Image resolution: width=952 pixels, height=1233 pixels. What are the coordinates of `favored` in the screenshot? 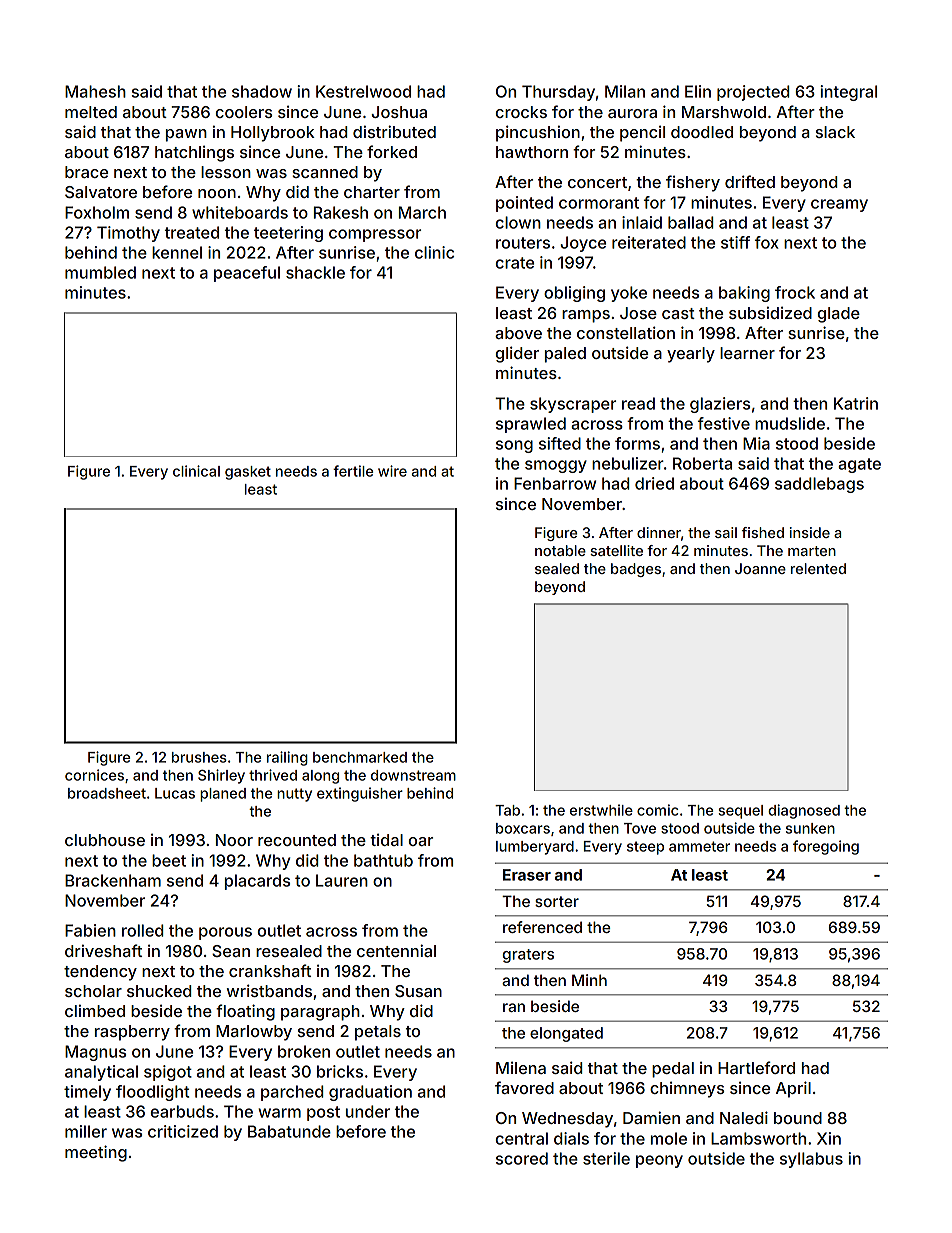 It's located at (524, 1087).
